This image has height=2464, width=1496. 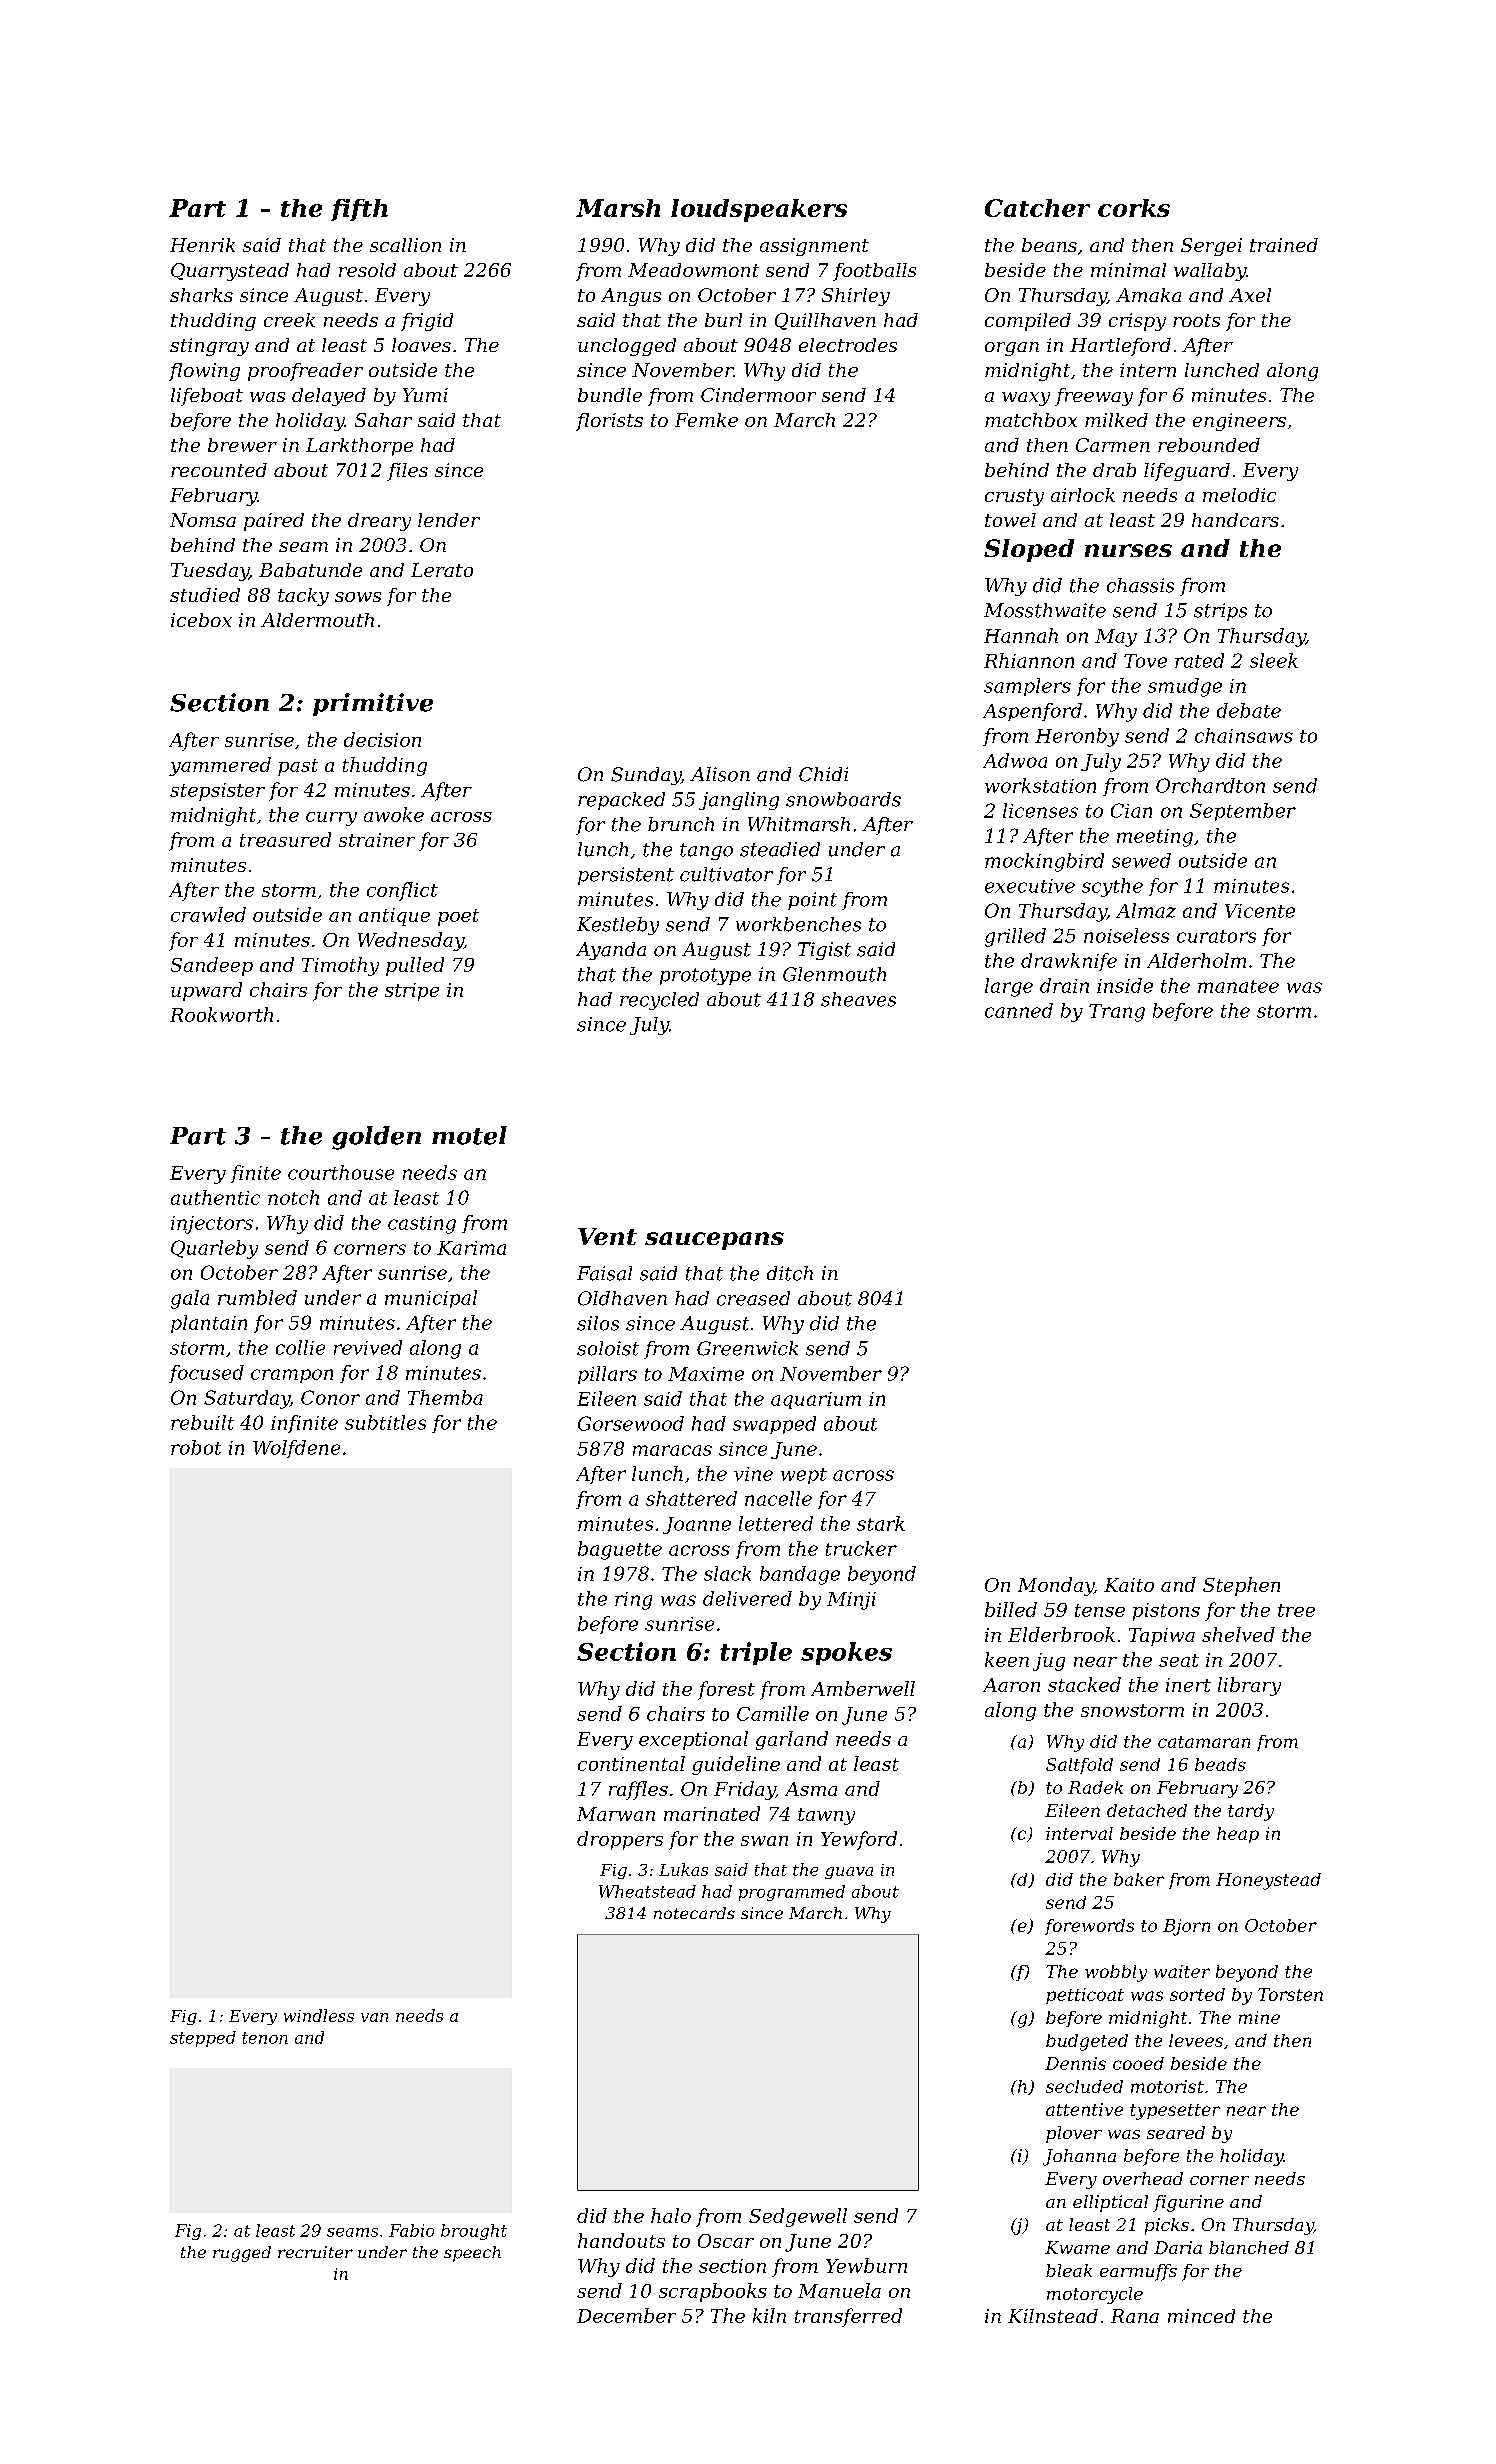 What do you see at coordinates (202, 245) in the image?
I see `Henrik` at bounding box center [202, 245].
